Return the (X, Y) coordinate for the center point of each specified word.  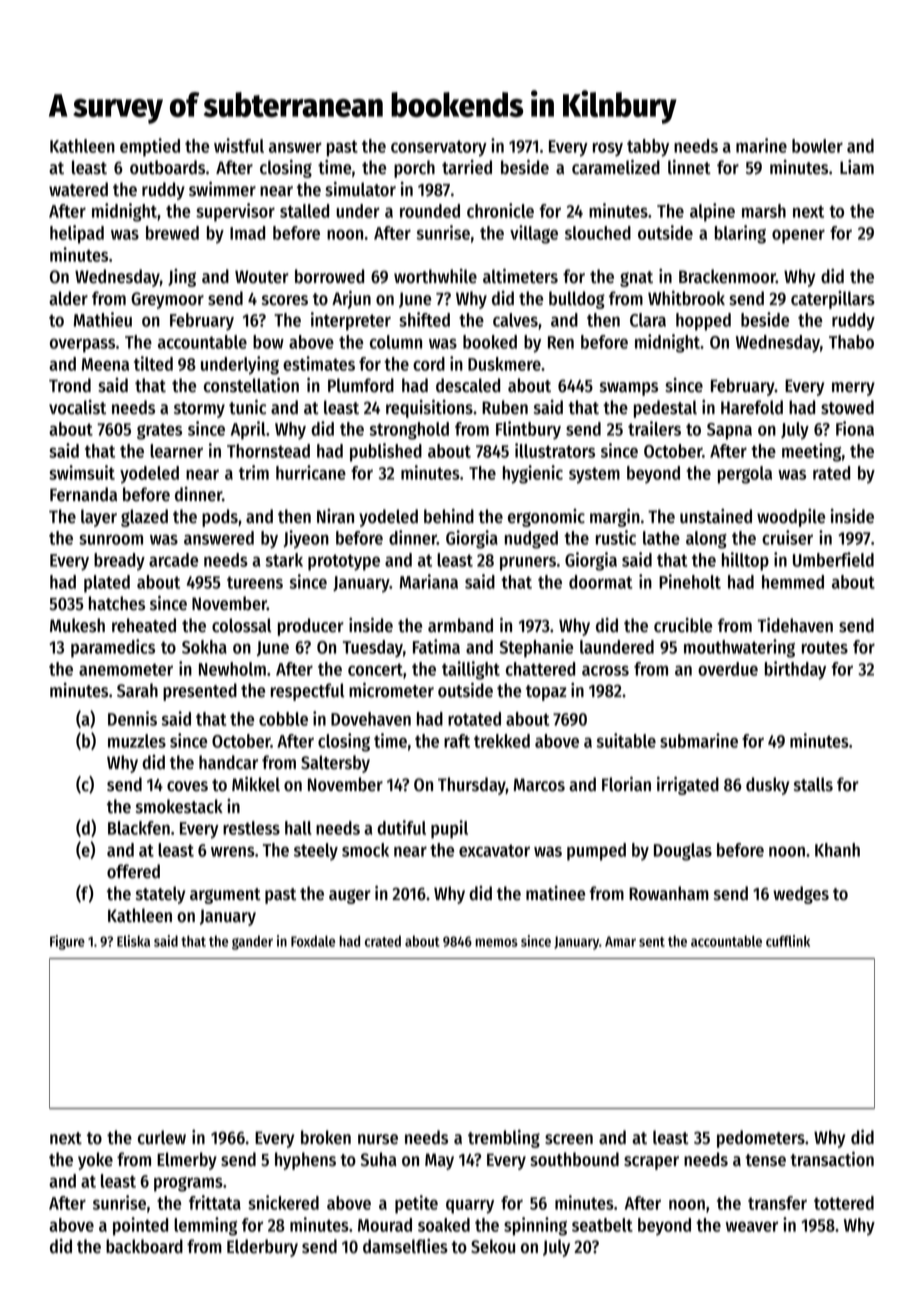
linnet (689, 167)
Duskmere (504, 364)
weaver (752, 1226)
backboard (144, 1246)
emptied (150, 147)
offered (133, 871)
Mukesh (77, 625)
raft (457, 741)
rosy (608, 149)
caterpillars (833, 300)
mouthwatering (739, 648)
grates (159, 431)
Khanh (837, 850)
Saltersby (335, 764)
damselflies (405, 1246)
